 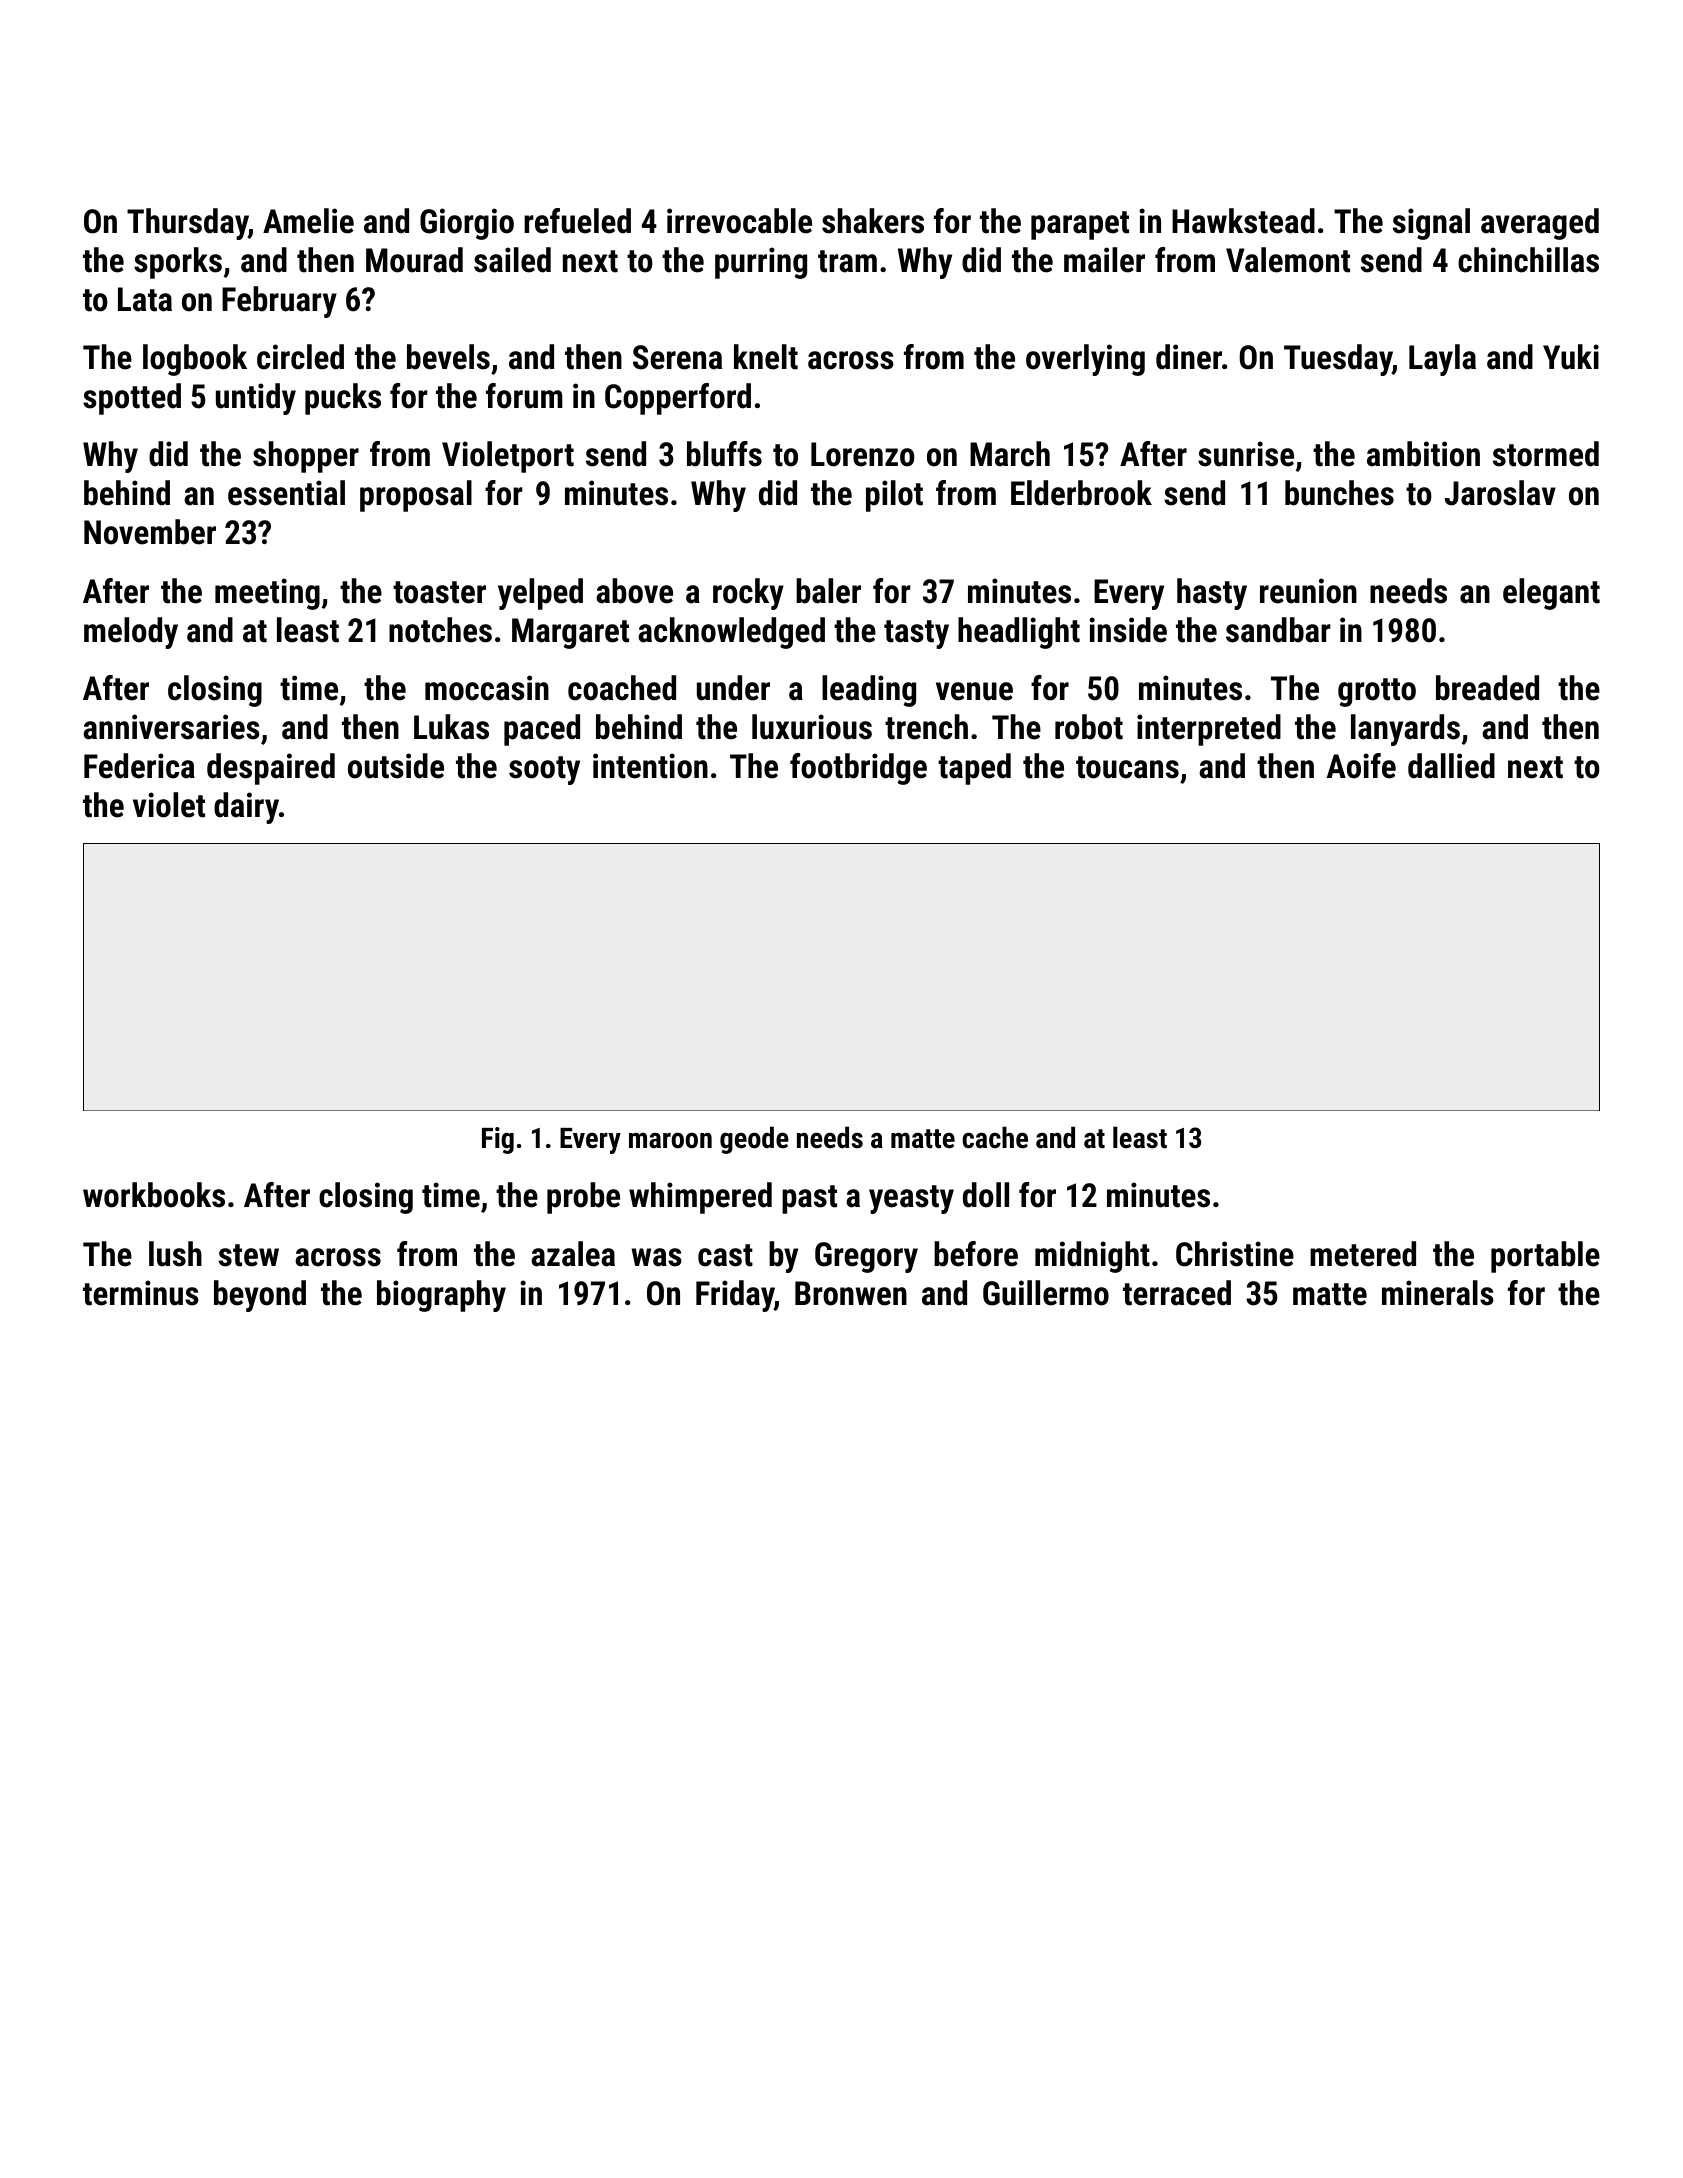 What do you see at coordinates (1246, 454) in the screenshot?
I see `sunrise` at bounding box center [1246, 454].
